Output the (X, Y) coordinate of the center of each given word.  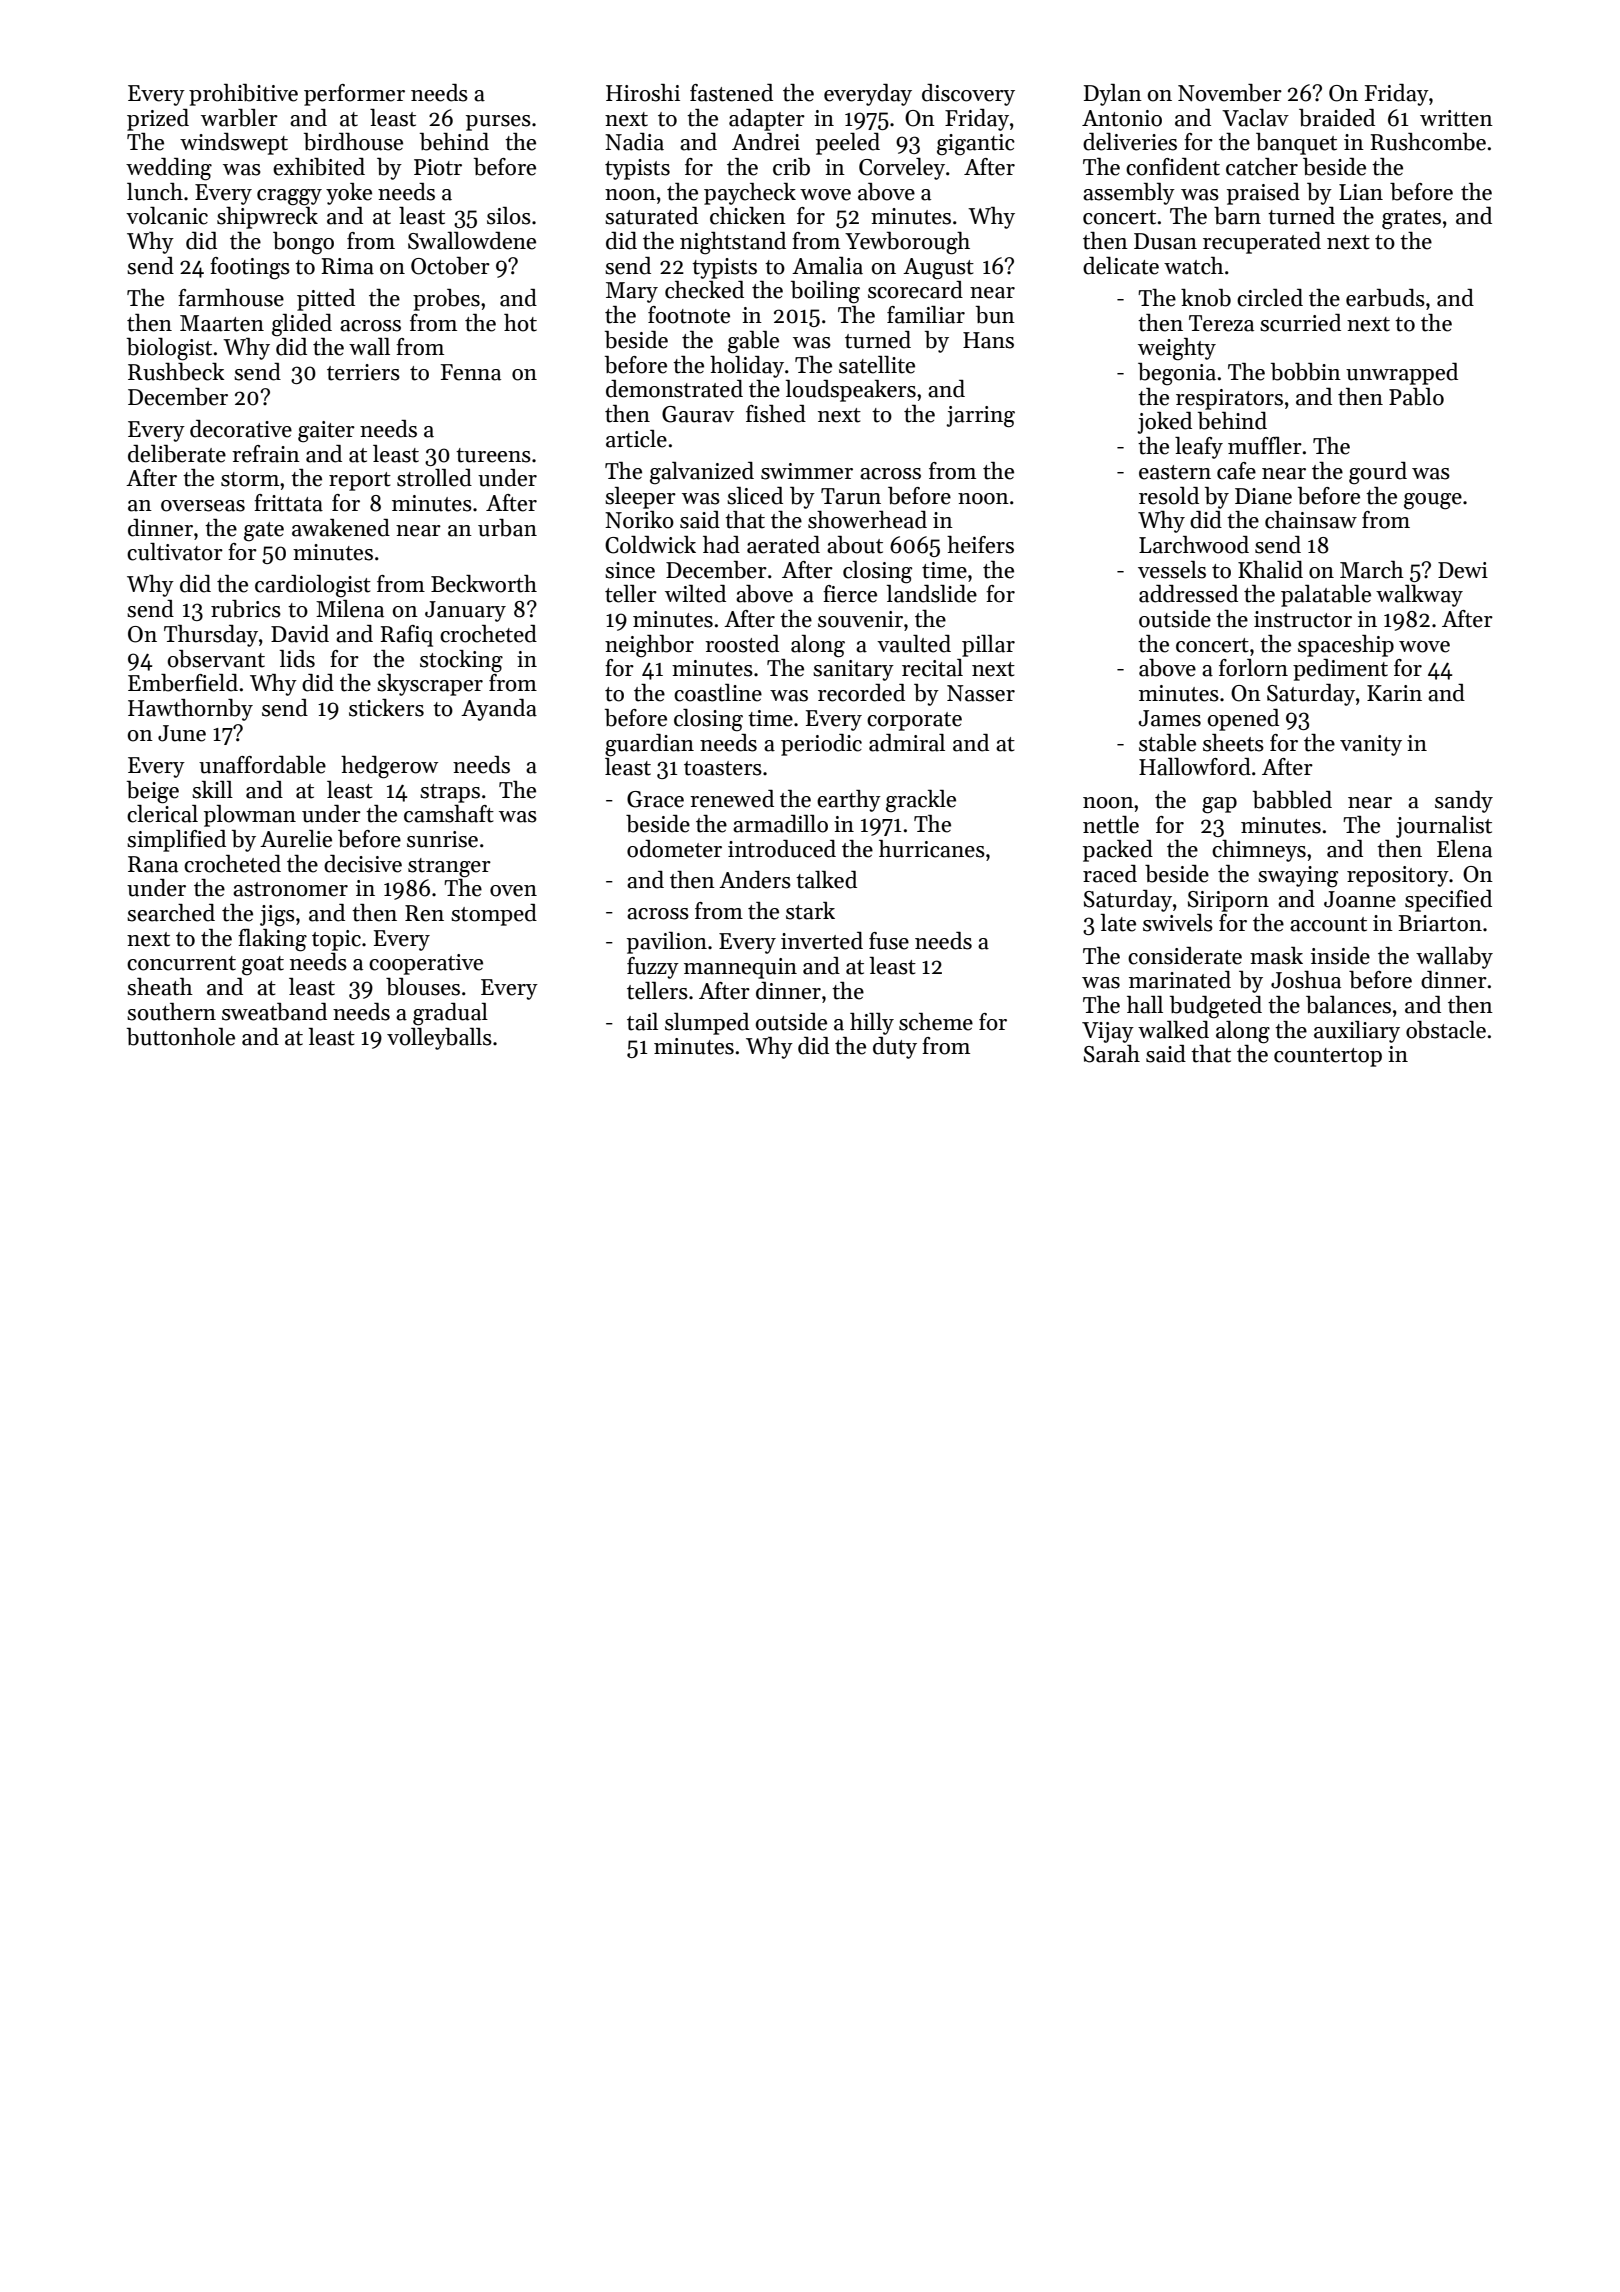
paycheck (750, 194)
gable (753, 342)
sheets (1233, 743)
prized (158, 120)
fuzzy (653, 968)
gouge (1433, 501)
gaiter (326, 432)
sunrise (442, 839)
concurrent (181, 963)
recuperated (1262, 243)
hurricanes (932, 849)
